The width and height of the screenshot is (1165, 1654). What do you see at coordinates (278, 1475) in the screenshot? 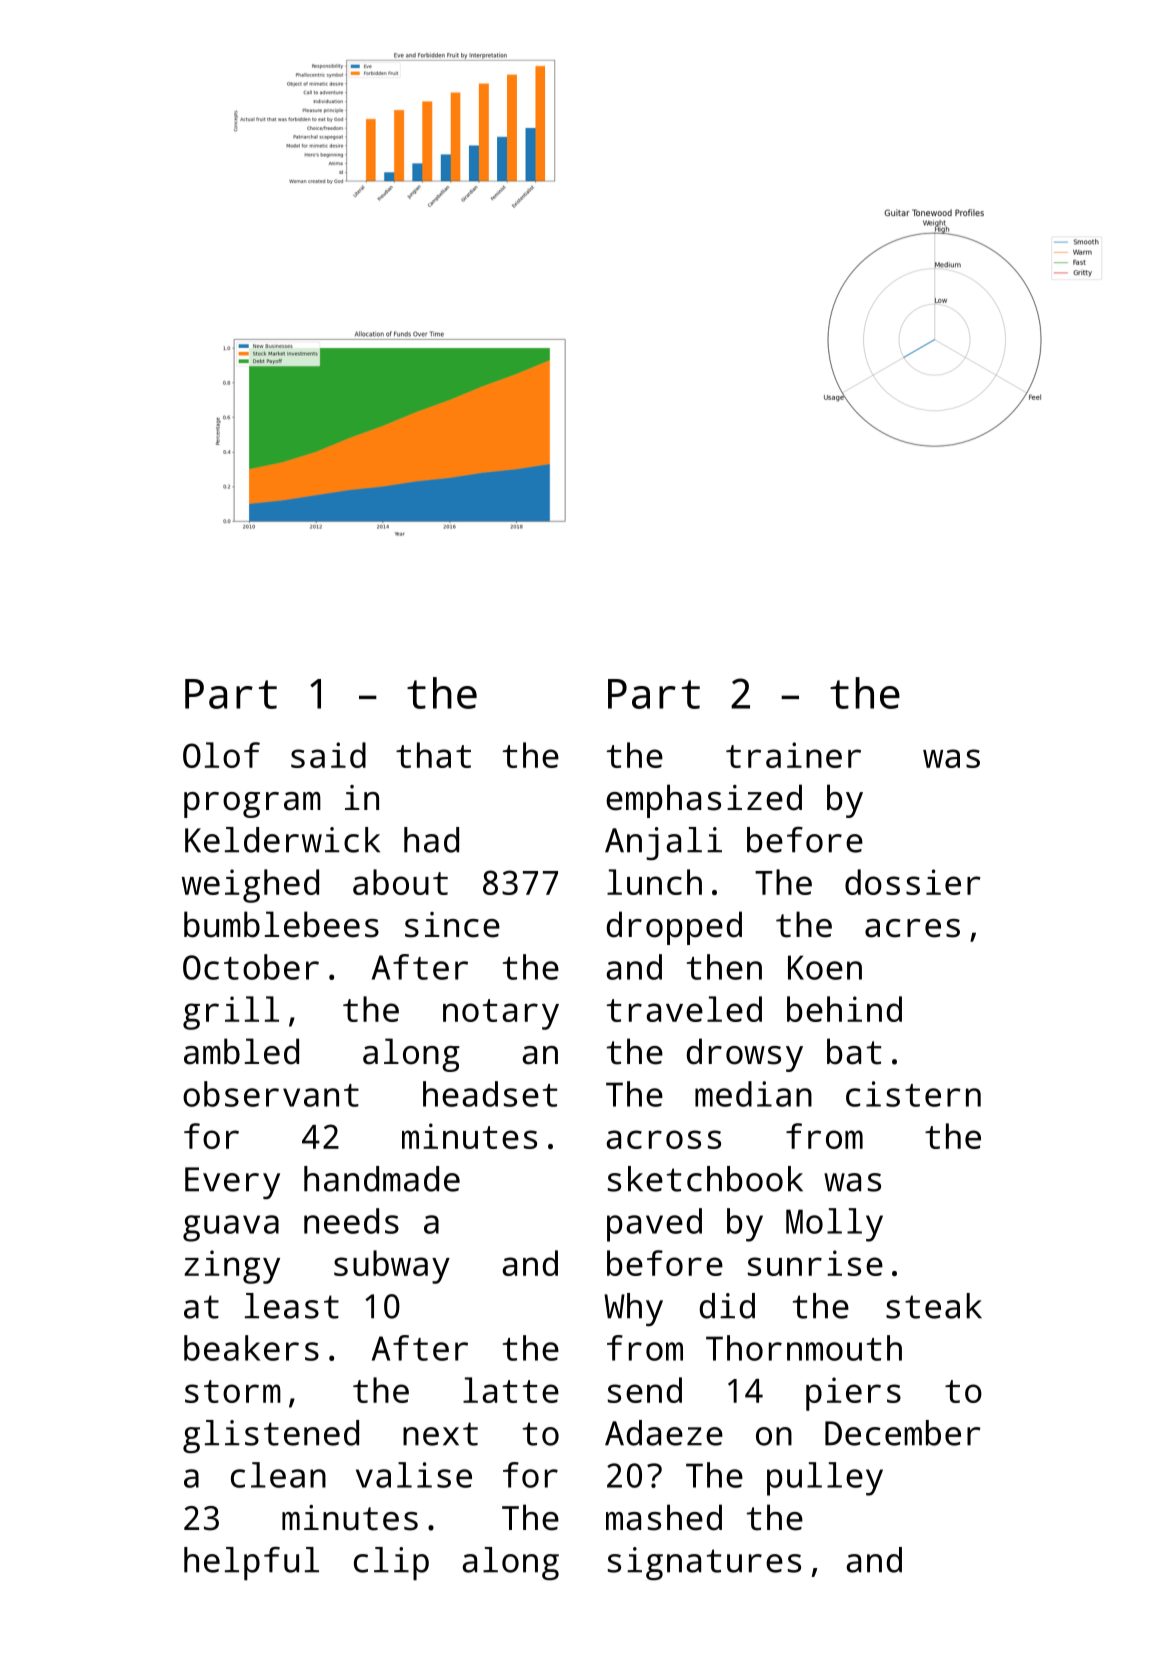
I see `clean` at bounding box center [278, 1475].
